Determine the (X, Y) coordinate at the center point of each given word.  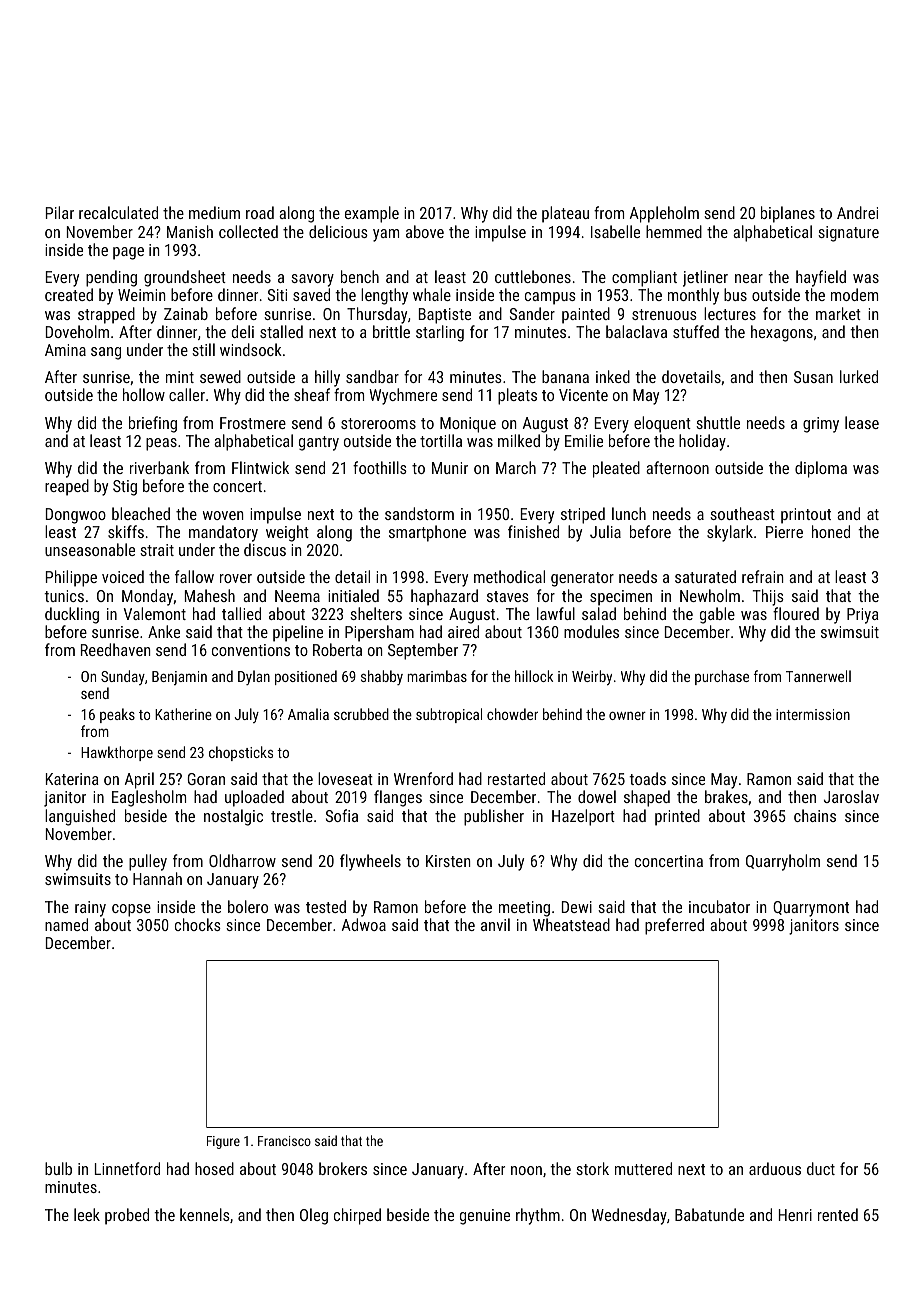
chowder (512, 714)
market (838, 313)
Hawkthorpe (117, 753)
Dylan (254, 677)
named (66, 924)
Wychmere (403, 396)
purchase (722, 677)
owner (627, 715)
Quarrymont (811, 909)
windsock (251, 349)
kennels (205, 1214)
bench (360, 276)
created (69, 294)
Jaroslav (851, 796)
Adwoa (364, 924)
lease (862, 422)
